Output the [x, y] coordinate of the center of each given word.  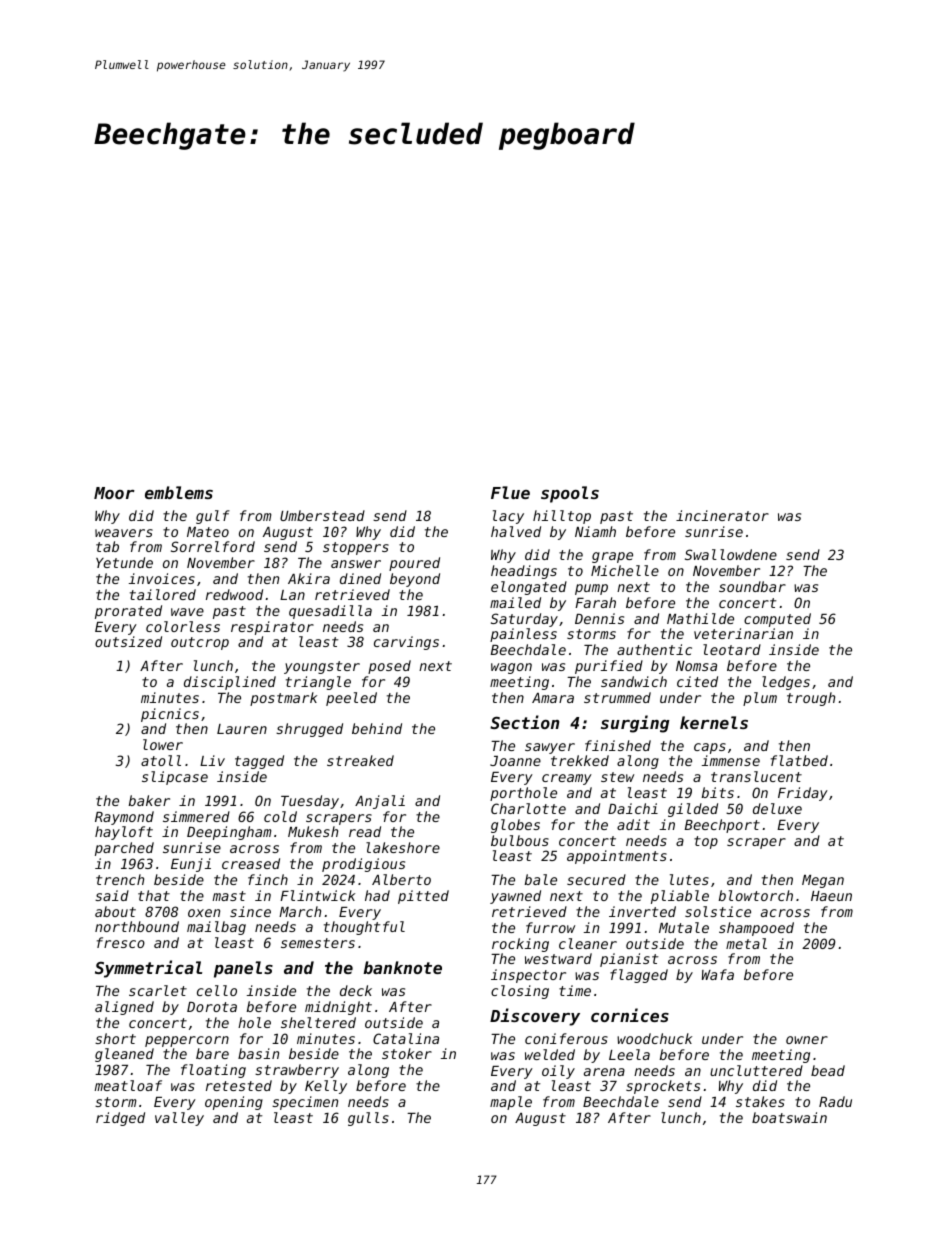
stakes [760, 1101]
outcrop [200, 643]
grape [612, 557]
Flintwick [317, 895]
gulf [213, 517]
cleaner [588, 943]
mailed [515, 602]
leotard [732, 649]
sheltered [318, 1022]
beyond [415, 580]
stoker [407, 1053]
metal [746, 943]
